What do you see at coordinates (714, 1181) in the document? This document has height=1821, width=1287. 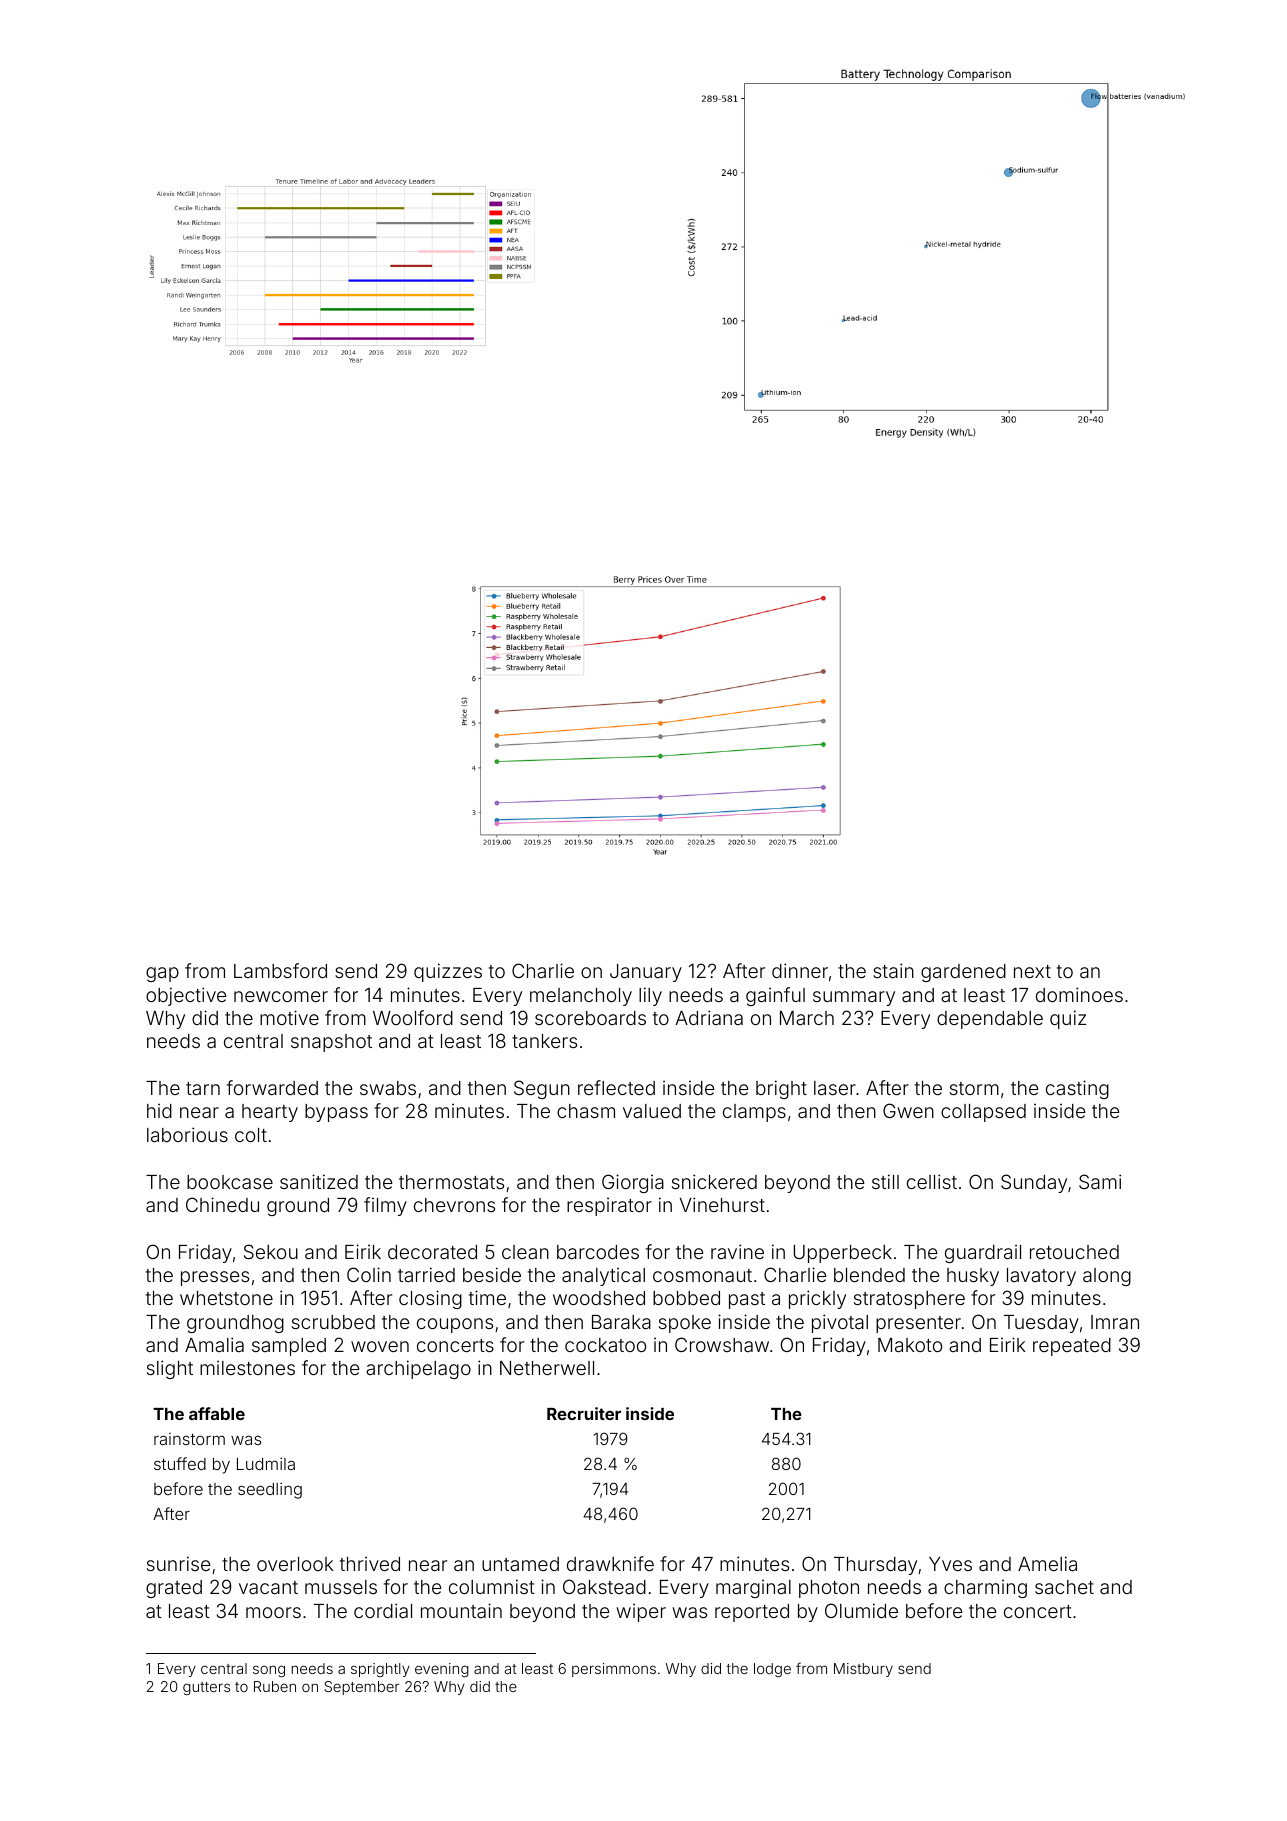 I see `snickered` at bounding box center [714, 1181].
